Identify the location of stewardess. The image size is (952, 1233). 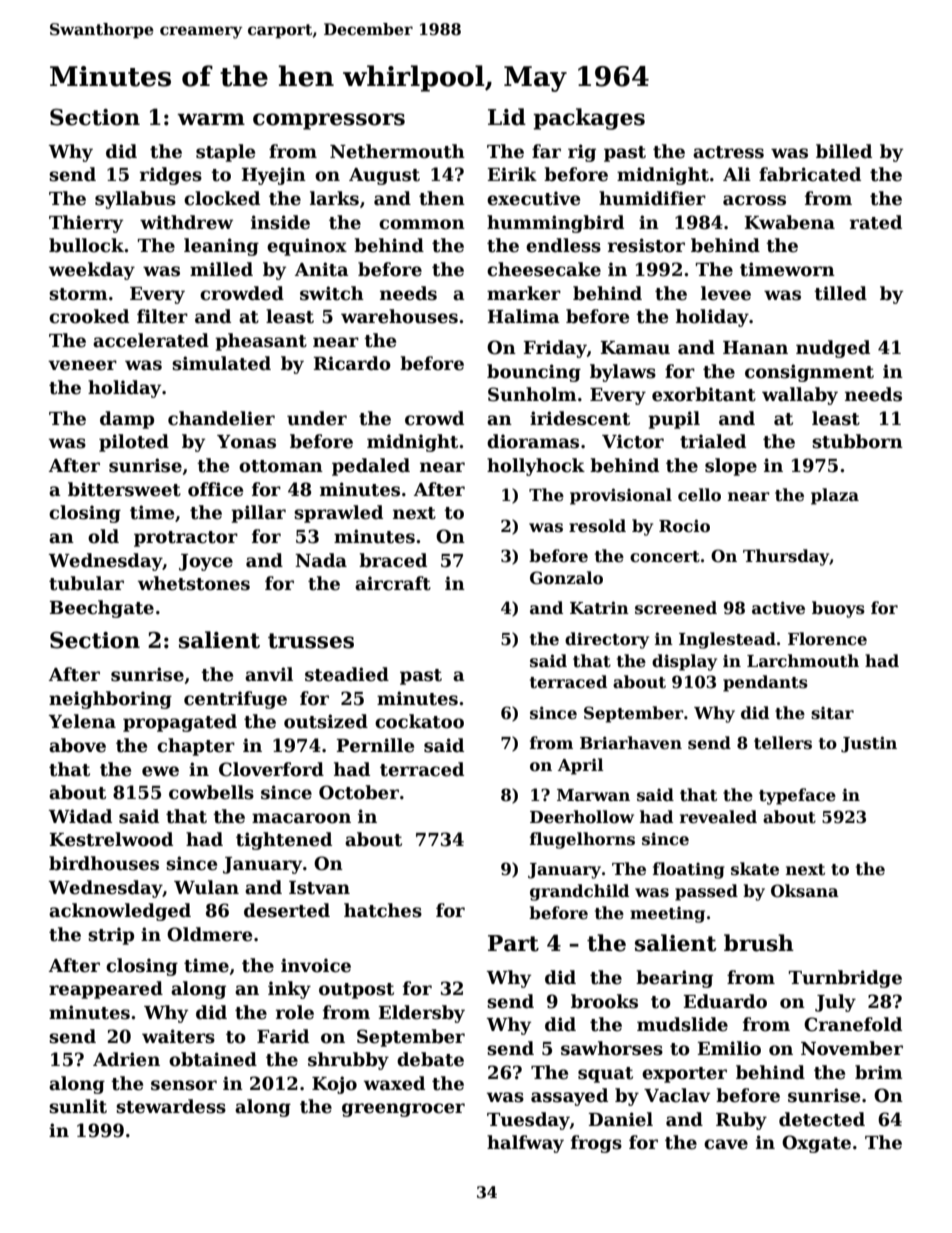
(171, 1106).
